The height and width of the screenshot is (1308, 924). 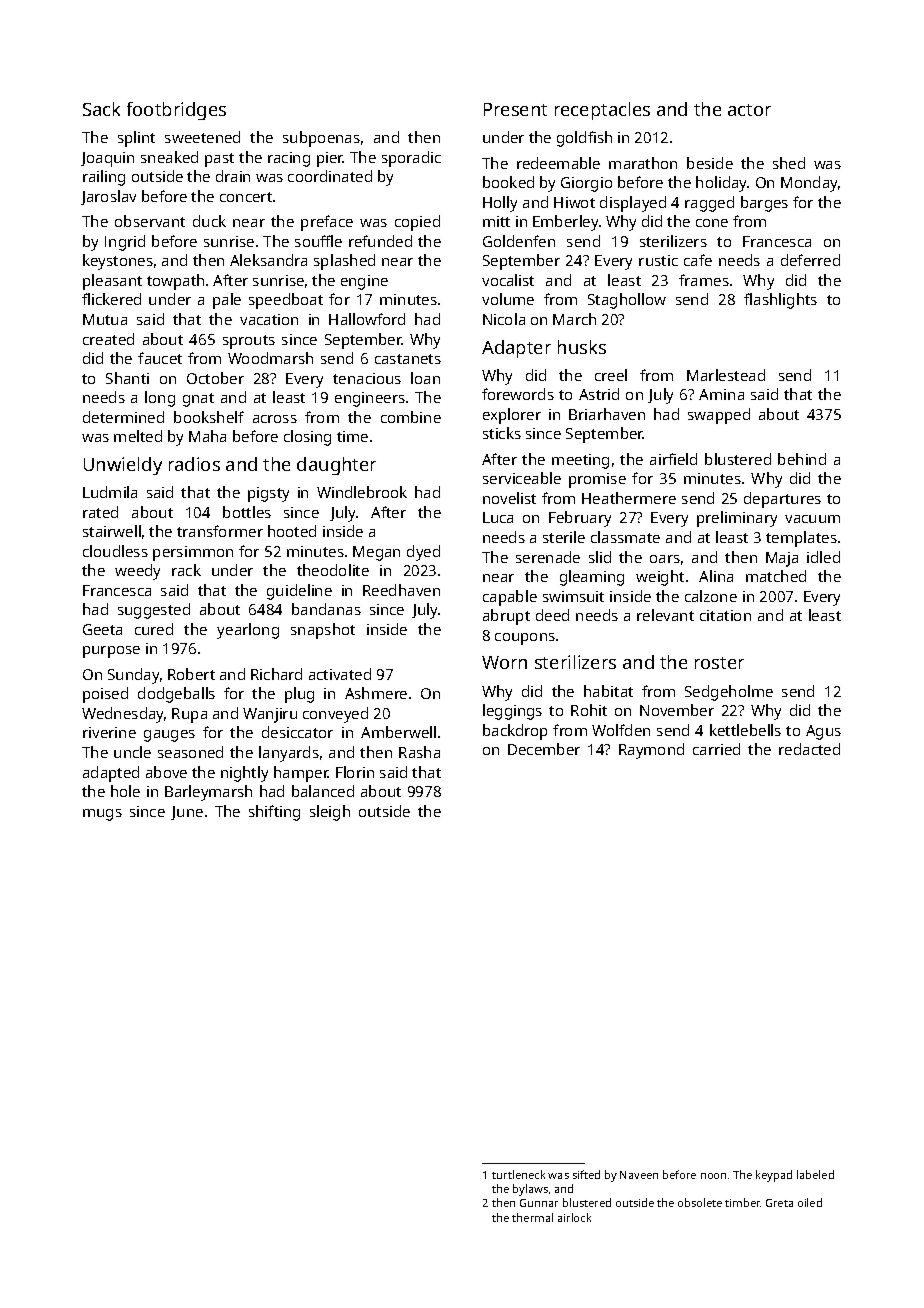 I want to click on Sack, so click(x=101, y=109).
